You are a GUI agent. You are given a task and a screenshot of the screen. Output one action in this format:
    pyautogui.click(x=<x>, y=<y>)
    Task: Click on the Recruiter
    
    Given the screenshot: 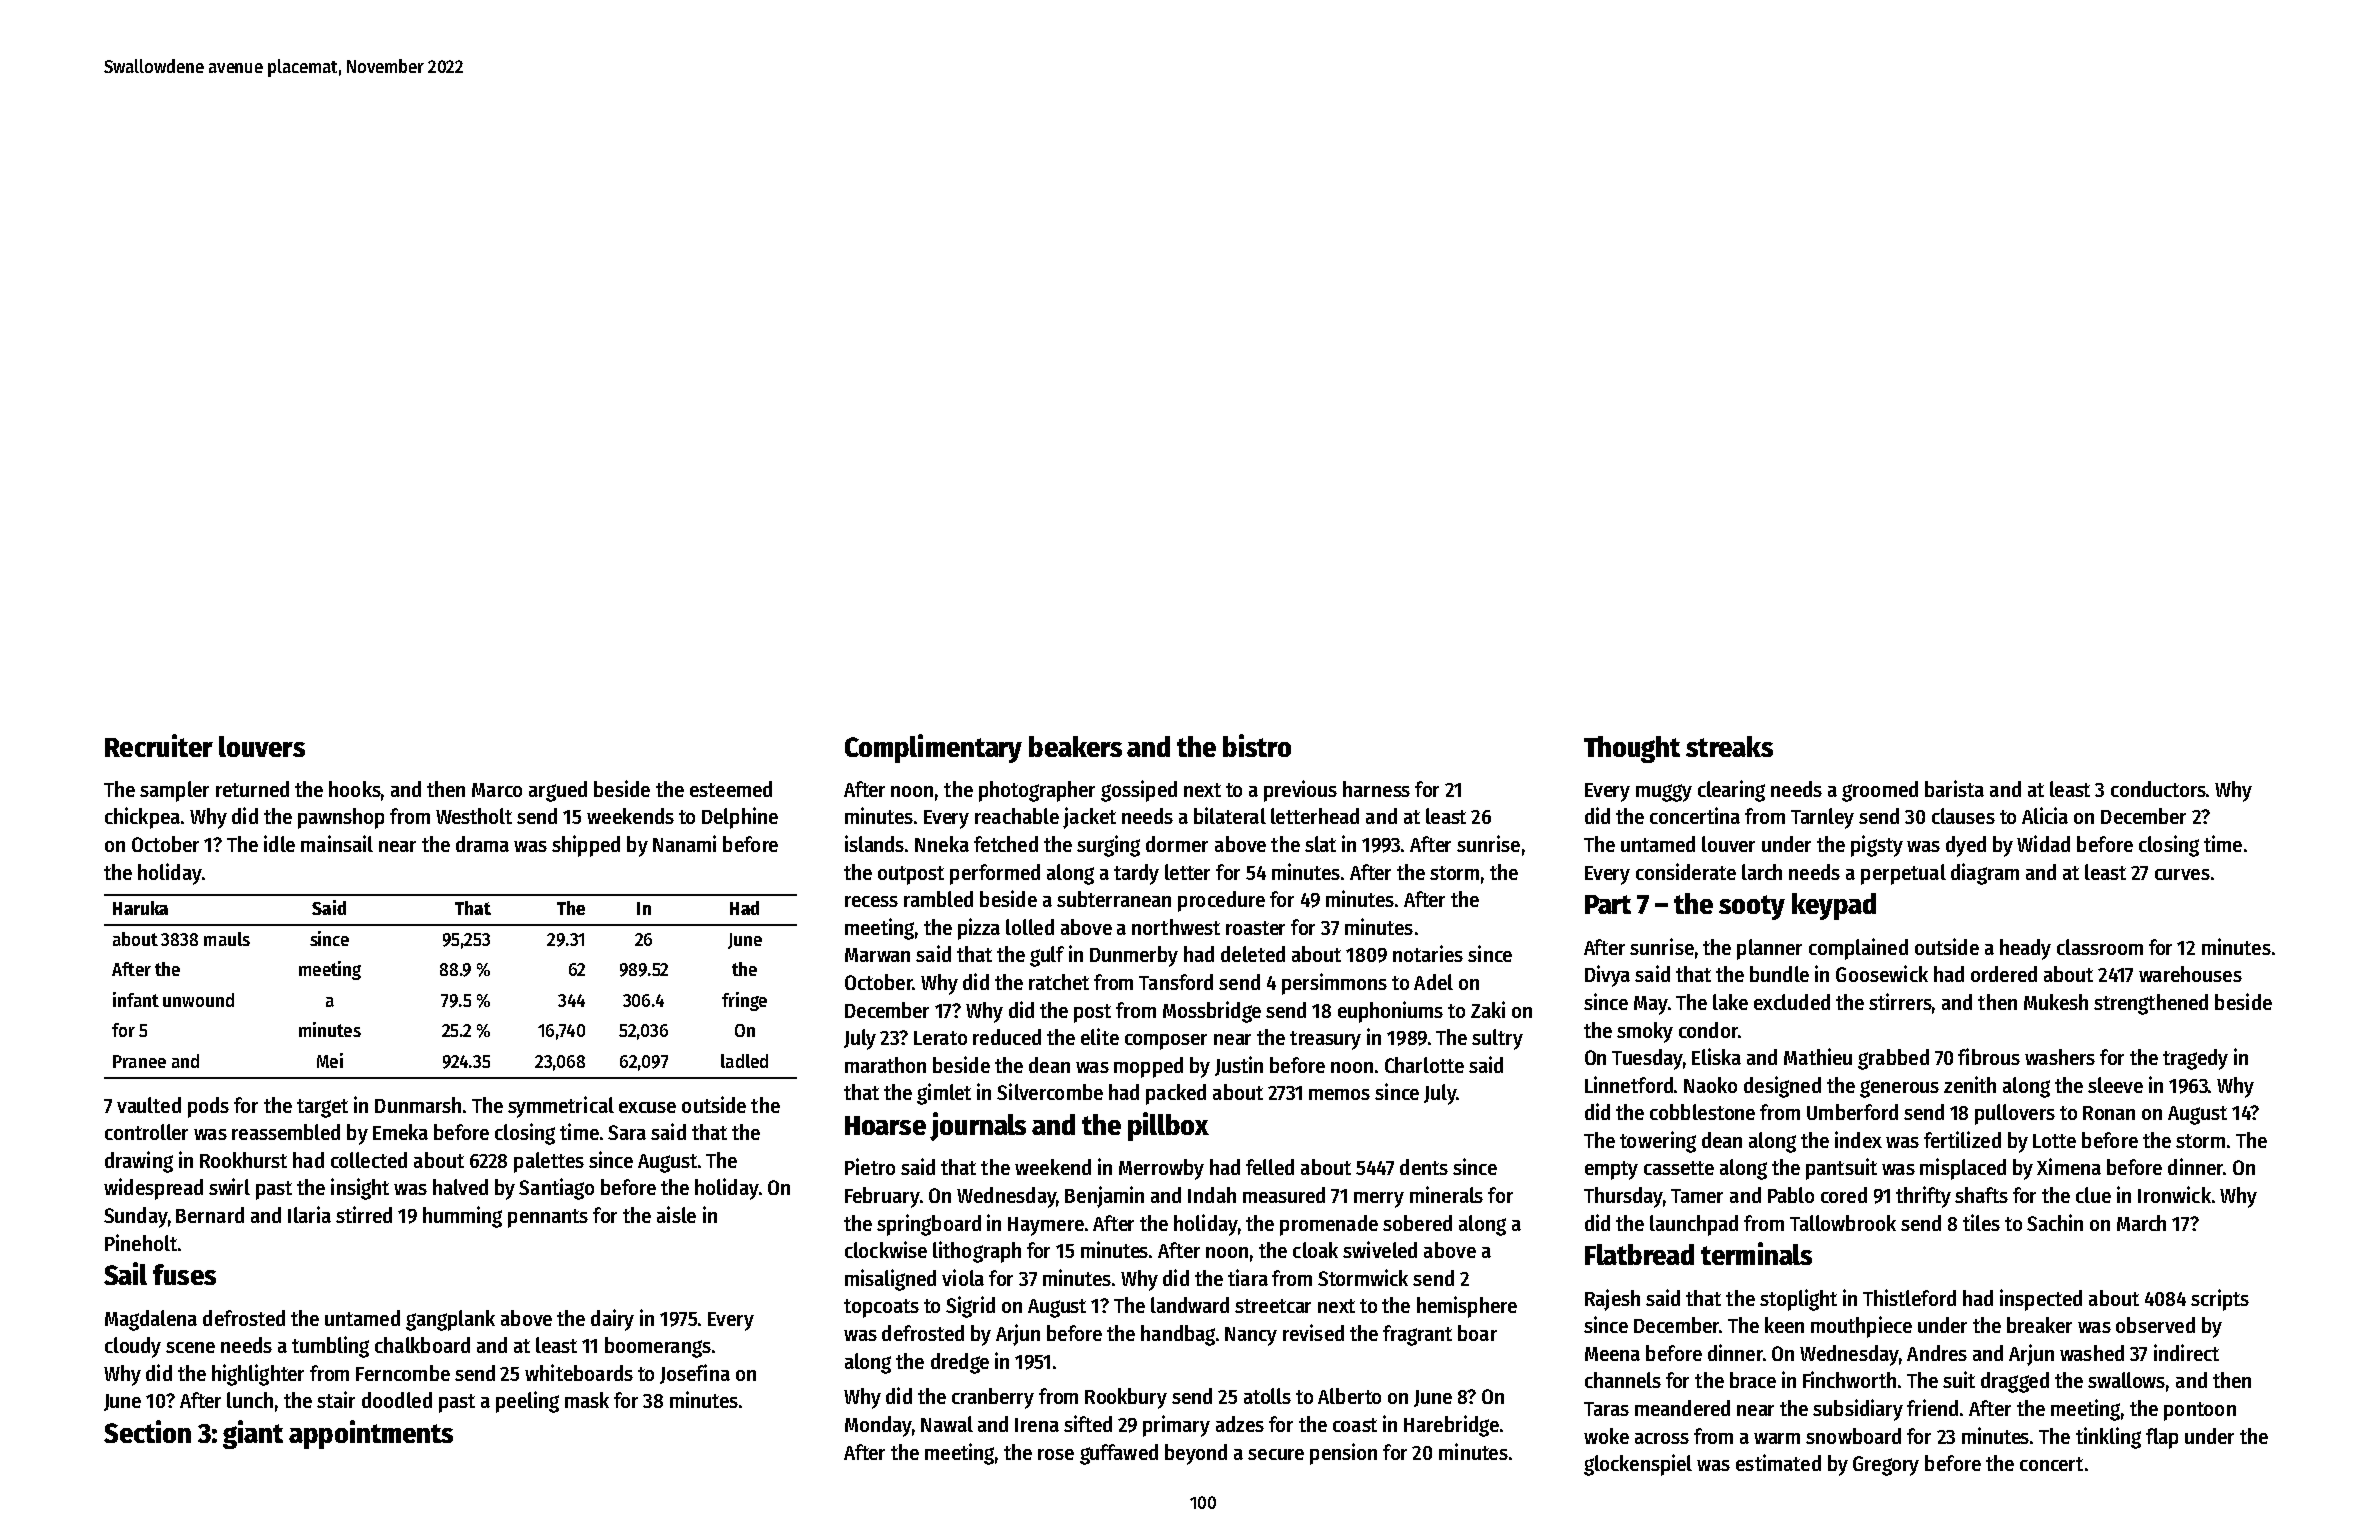 What is the action you would take?
    pyautogui.click(x=159, y=745)
